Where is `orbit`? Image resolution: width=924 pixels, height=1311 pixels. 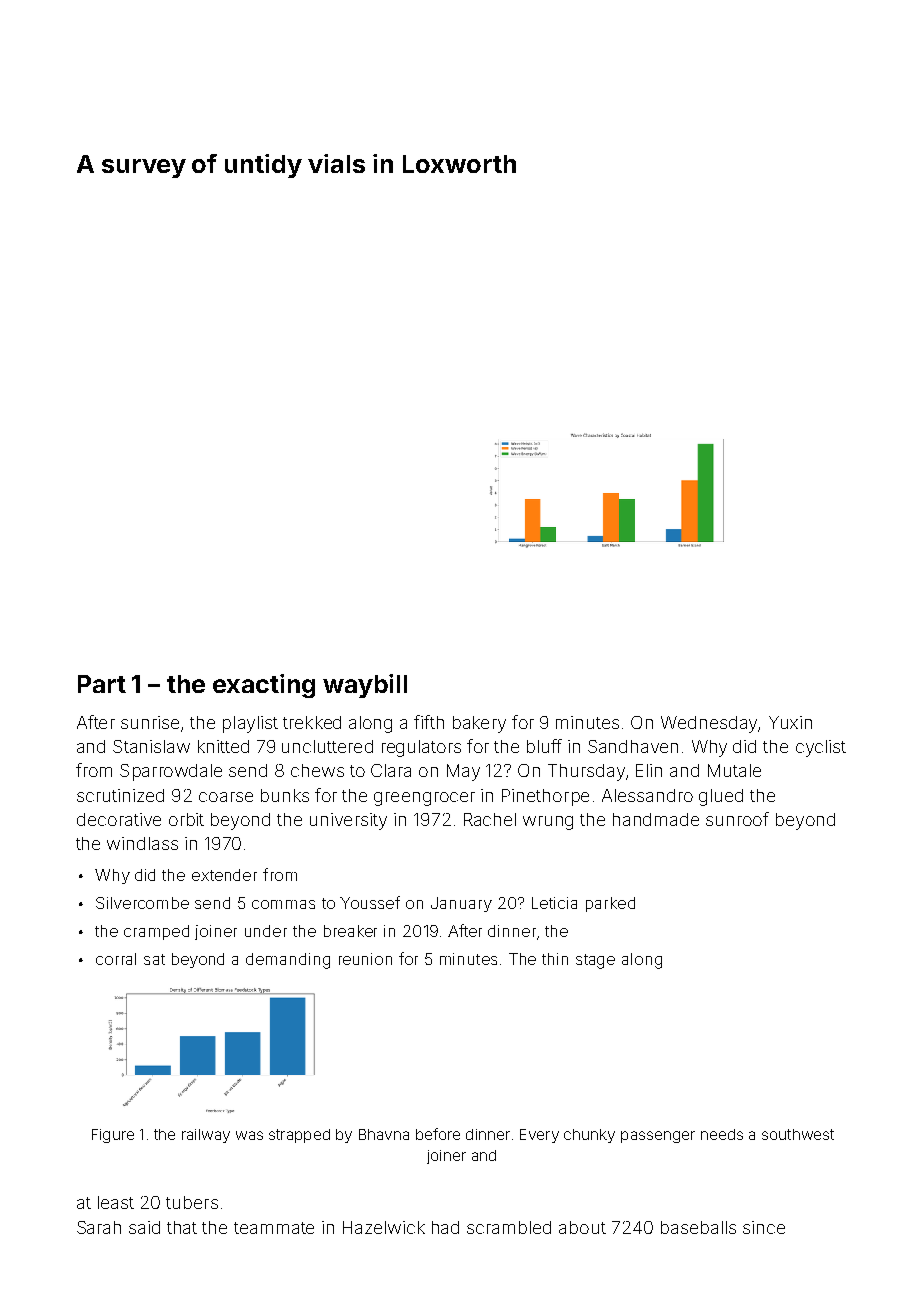 orbit is located at coordinates (186, 819).
